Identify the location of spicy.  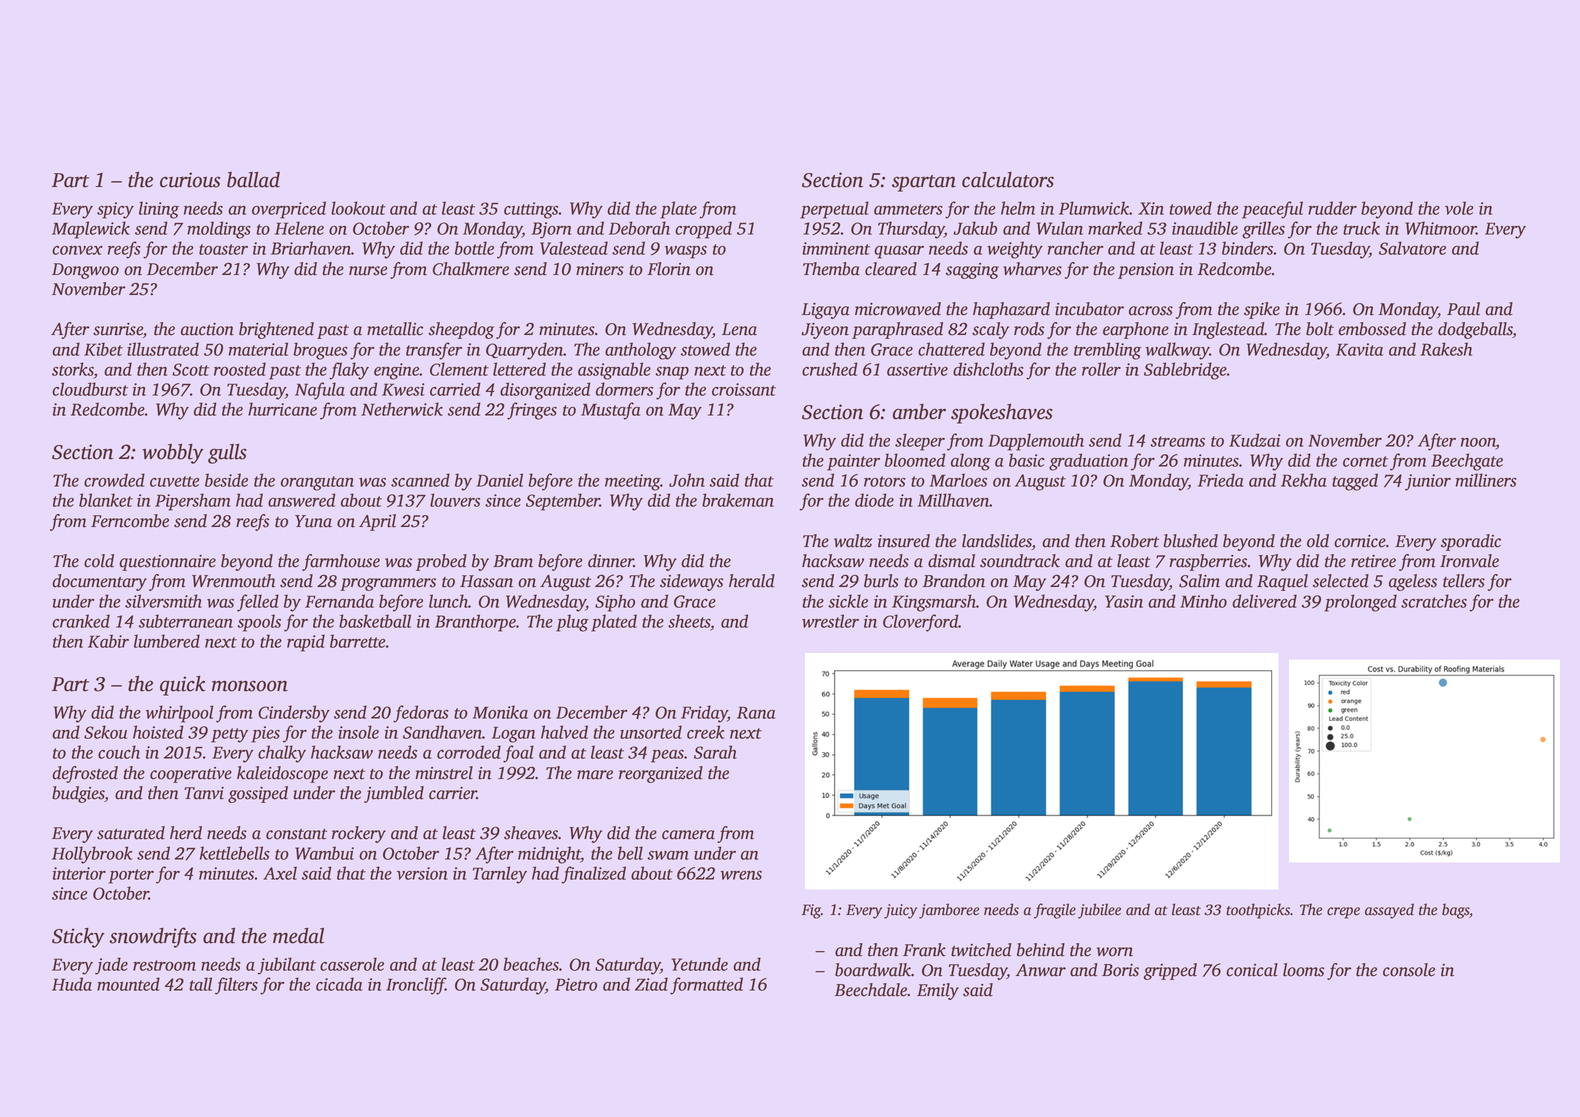
(115, 210).
